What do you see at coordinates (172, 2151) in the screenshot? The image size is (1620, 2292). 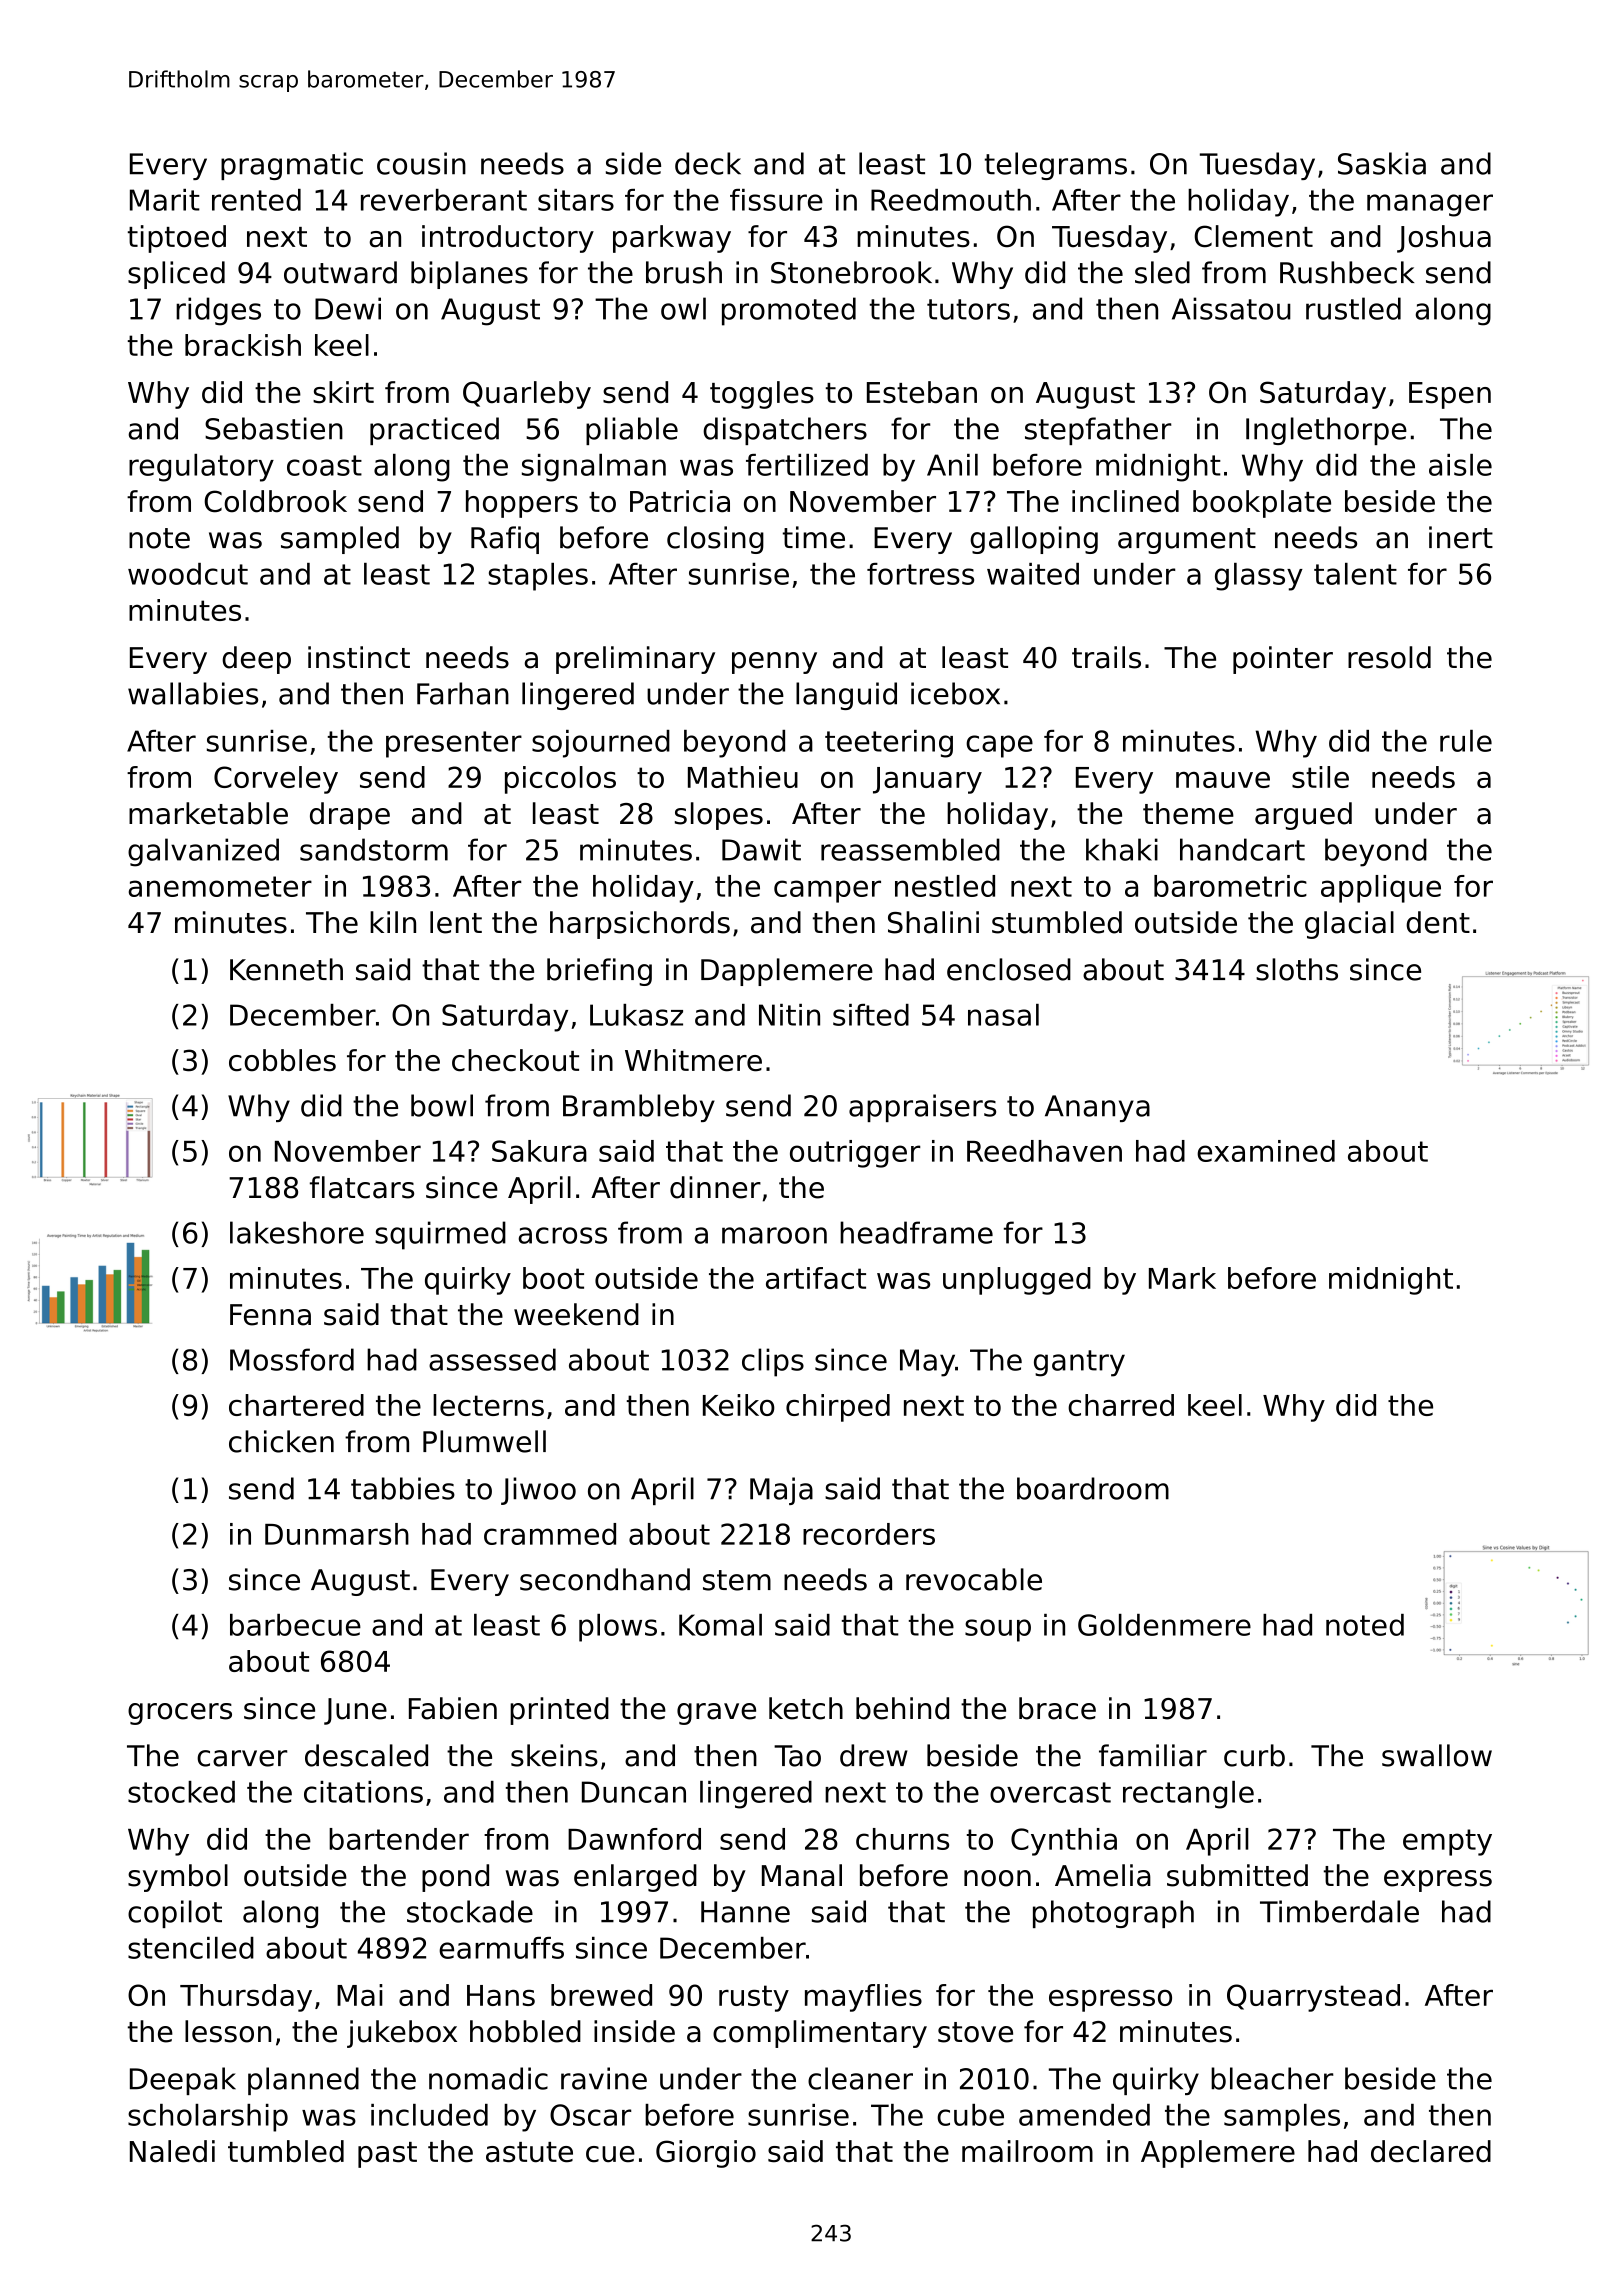 I see `Naledi` at bounding box center [172, 2151].
